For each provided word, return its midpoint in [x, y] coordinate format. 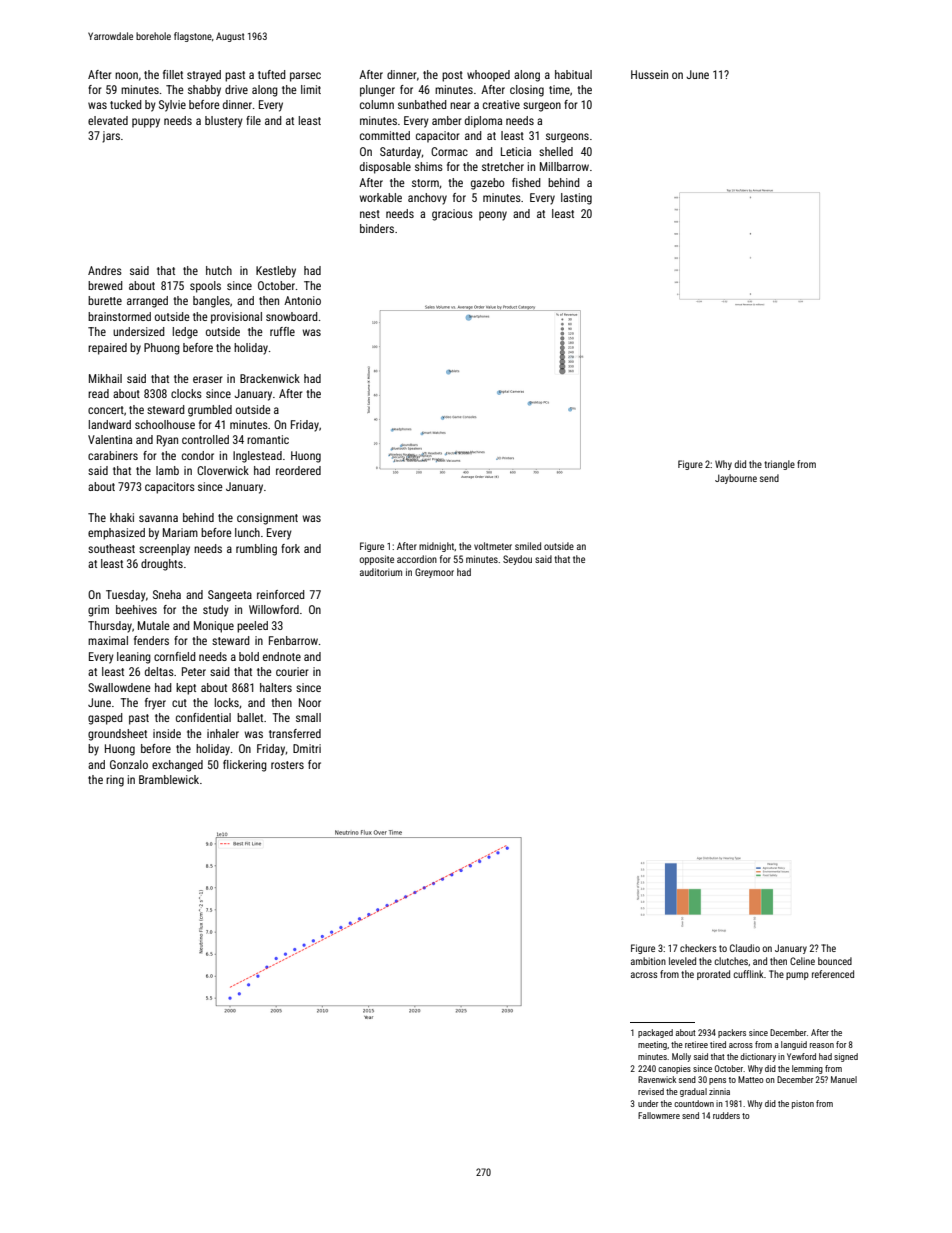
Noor [310, 702]
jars [111, 137]
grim [98, 611]
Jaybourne [736, 479]
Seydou [517, 560]
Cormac [449, 151]
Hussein [649, 74]
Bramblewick [169, 779]
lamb [167, 470]
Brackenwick [270, 378]
